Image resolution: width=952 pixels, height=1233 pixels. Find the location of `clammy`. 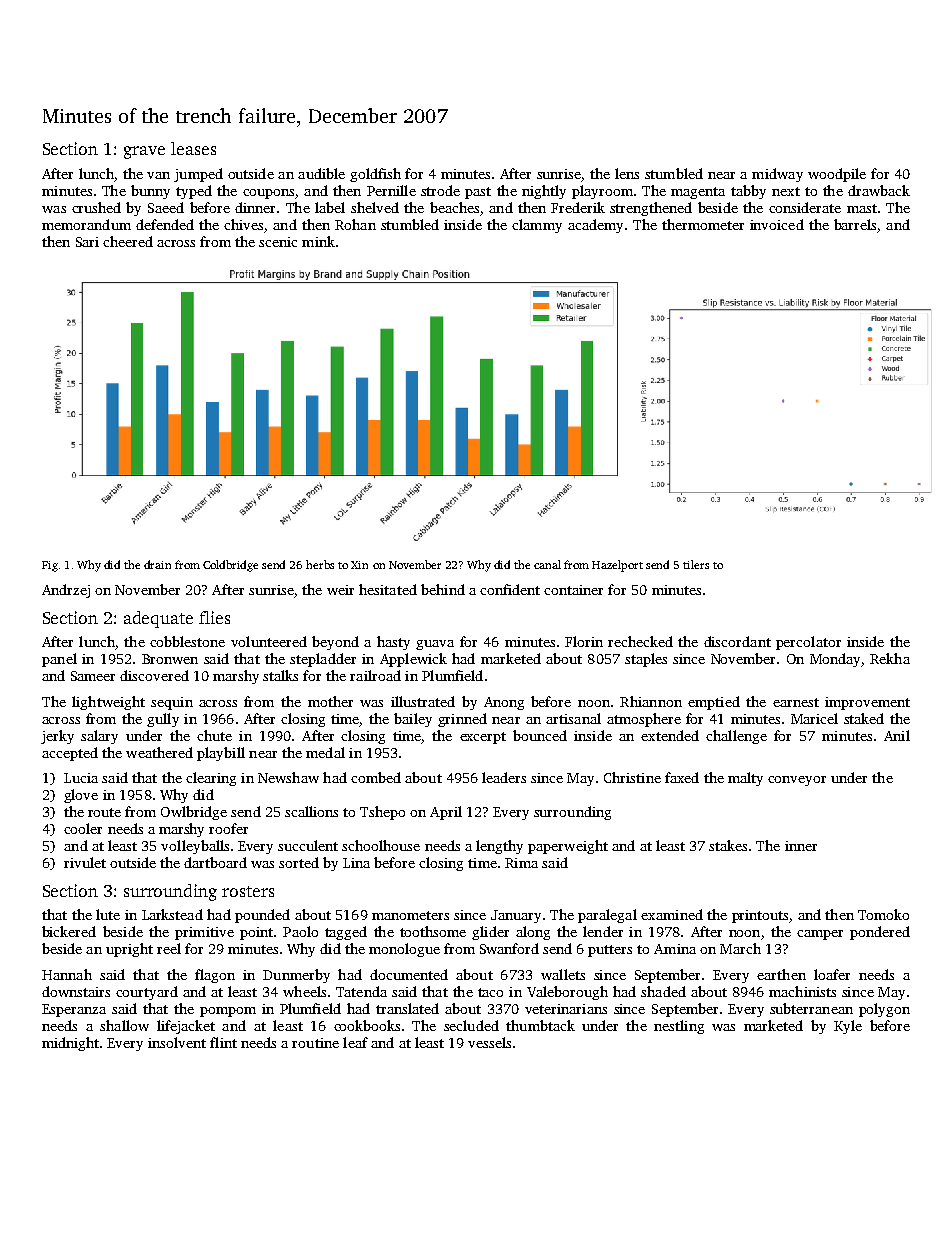

clammy is located at coordinates (537, 226).
